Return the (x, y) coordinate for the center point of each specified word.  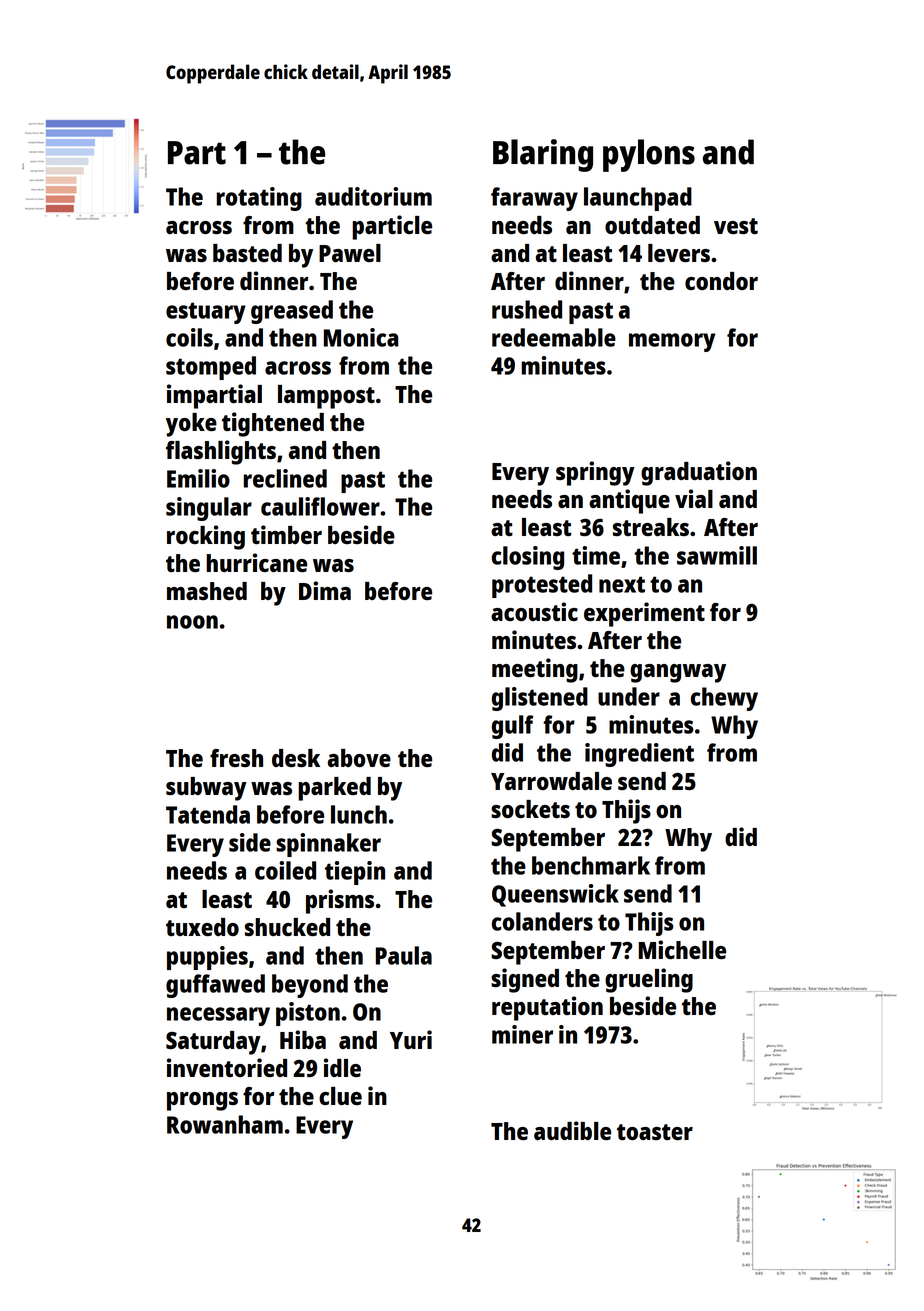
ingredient (639, 755)
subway (206, 789)
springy (595, 473)
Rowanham (225, 1124)
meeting (535, 670)
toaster (655, 1132)
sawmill (717, 555)
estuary (206, 313)
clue (340, 1096)
